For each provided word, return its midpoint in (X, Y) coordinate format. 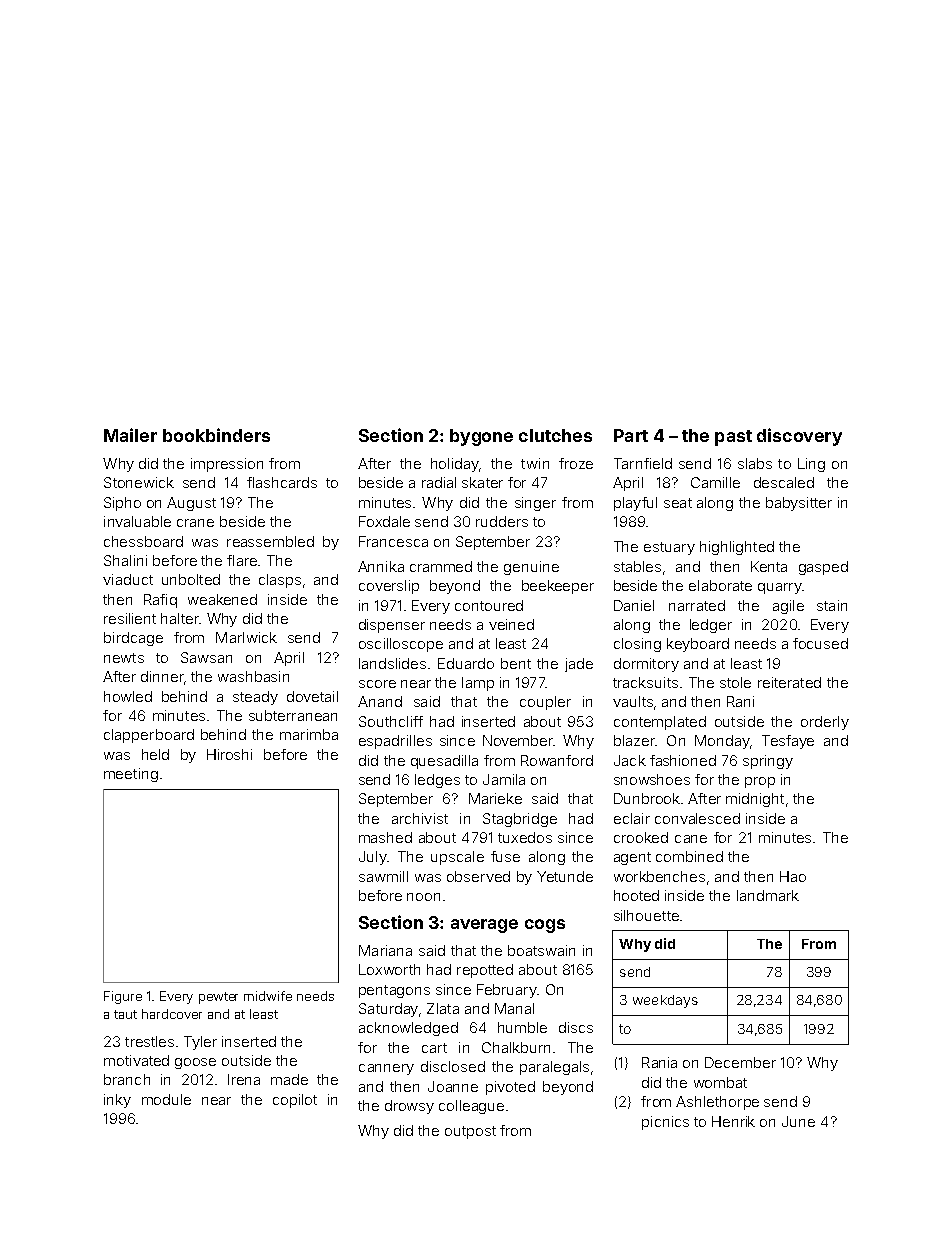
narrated (697, 605)
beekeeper (558, 587)
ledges (437, 781)
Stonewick (139, 482)
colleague (471, 1107)
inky (117, 1101)
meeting (131, 775)
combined (689, 856)
